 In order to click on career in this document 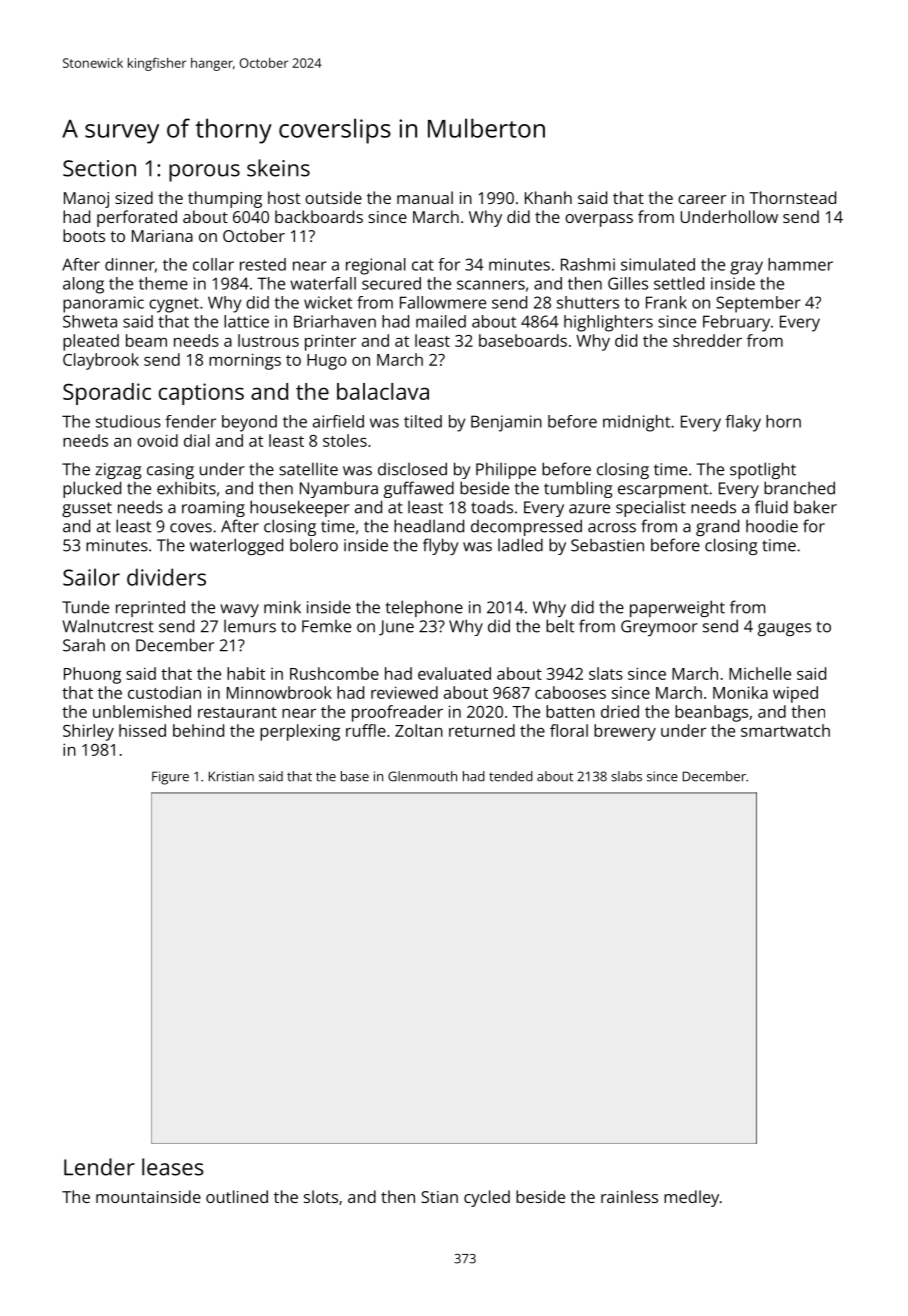, I will do `click(702, 199)`.
